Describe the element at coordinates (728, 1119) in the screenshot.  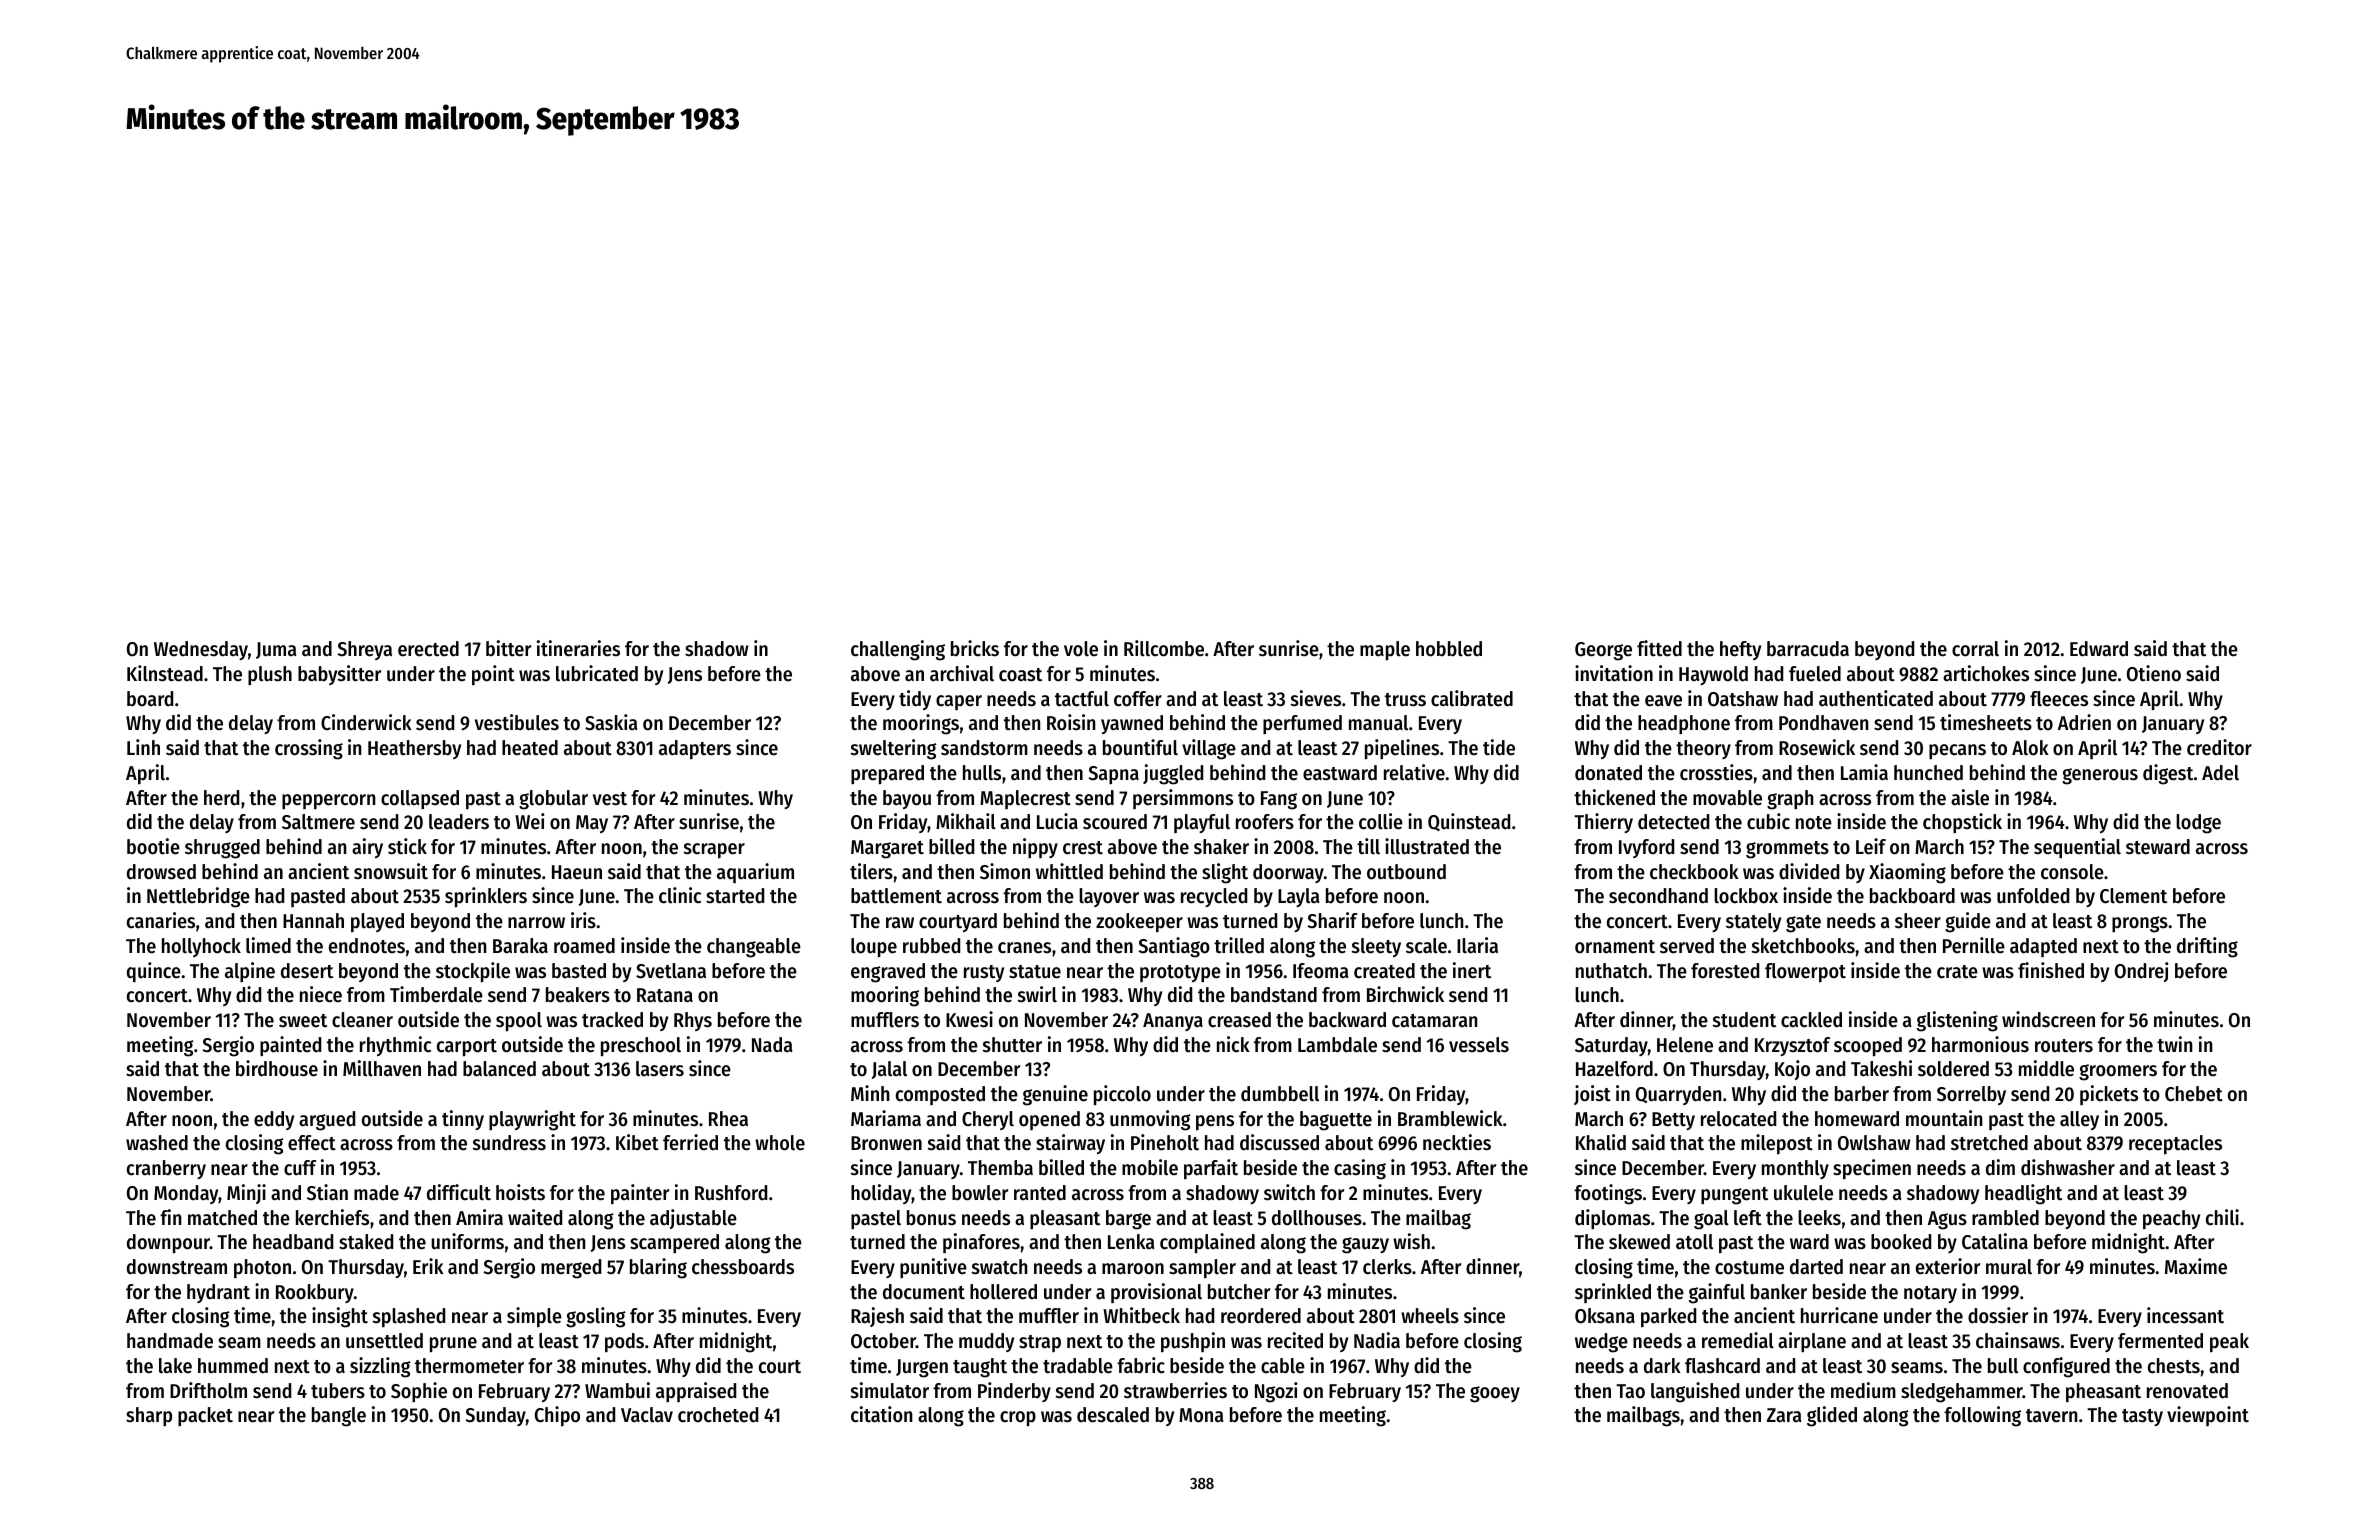
I see `Rhea` at that location.
